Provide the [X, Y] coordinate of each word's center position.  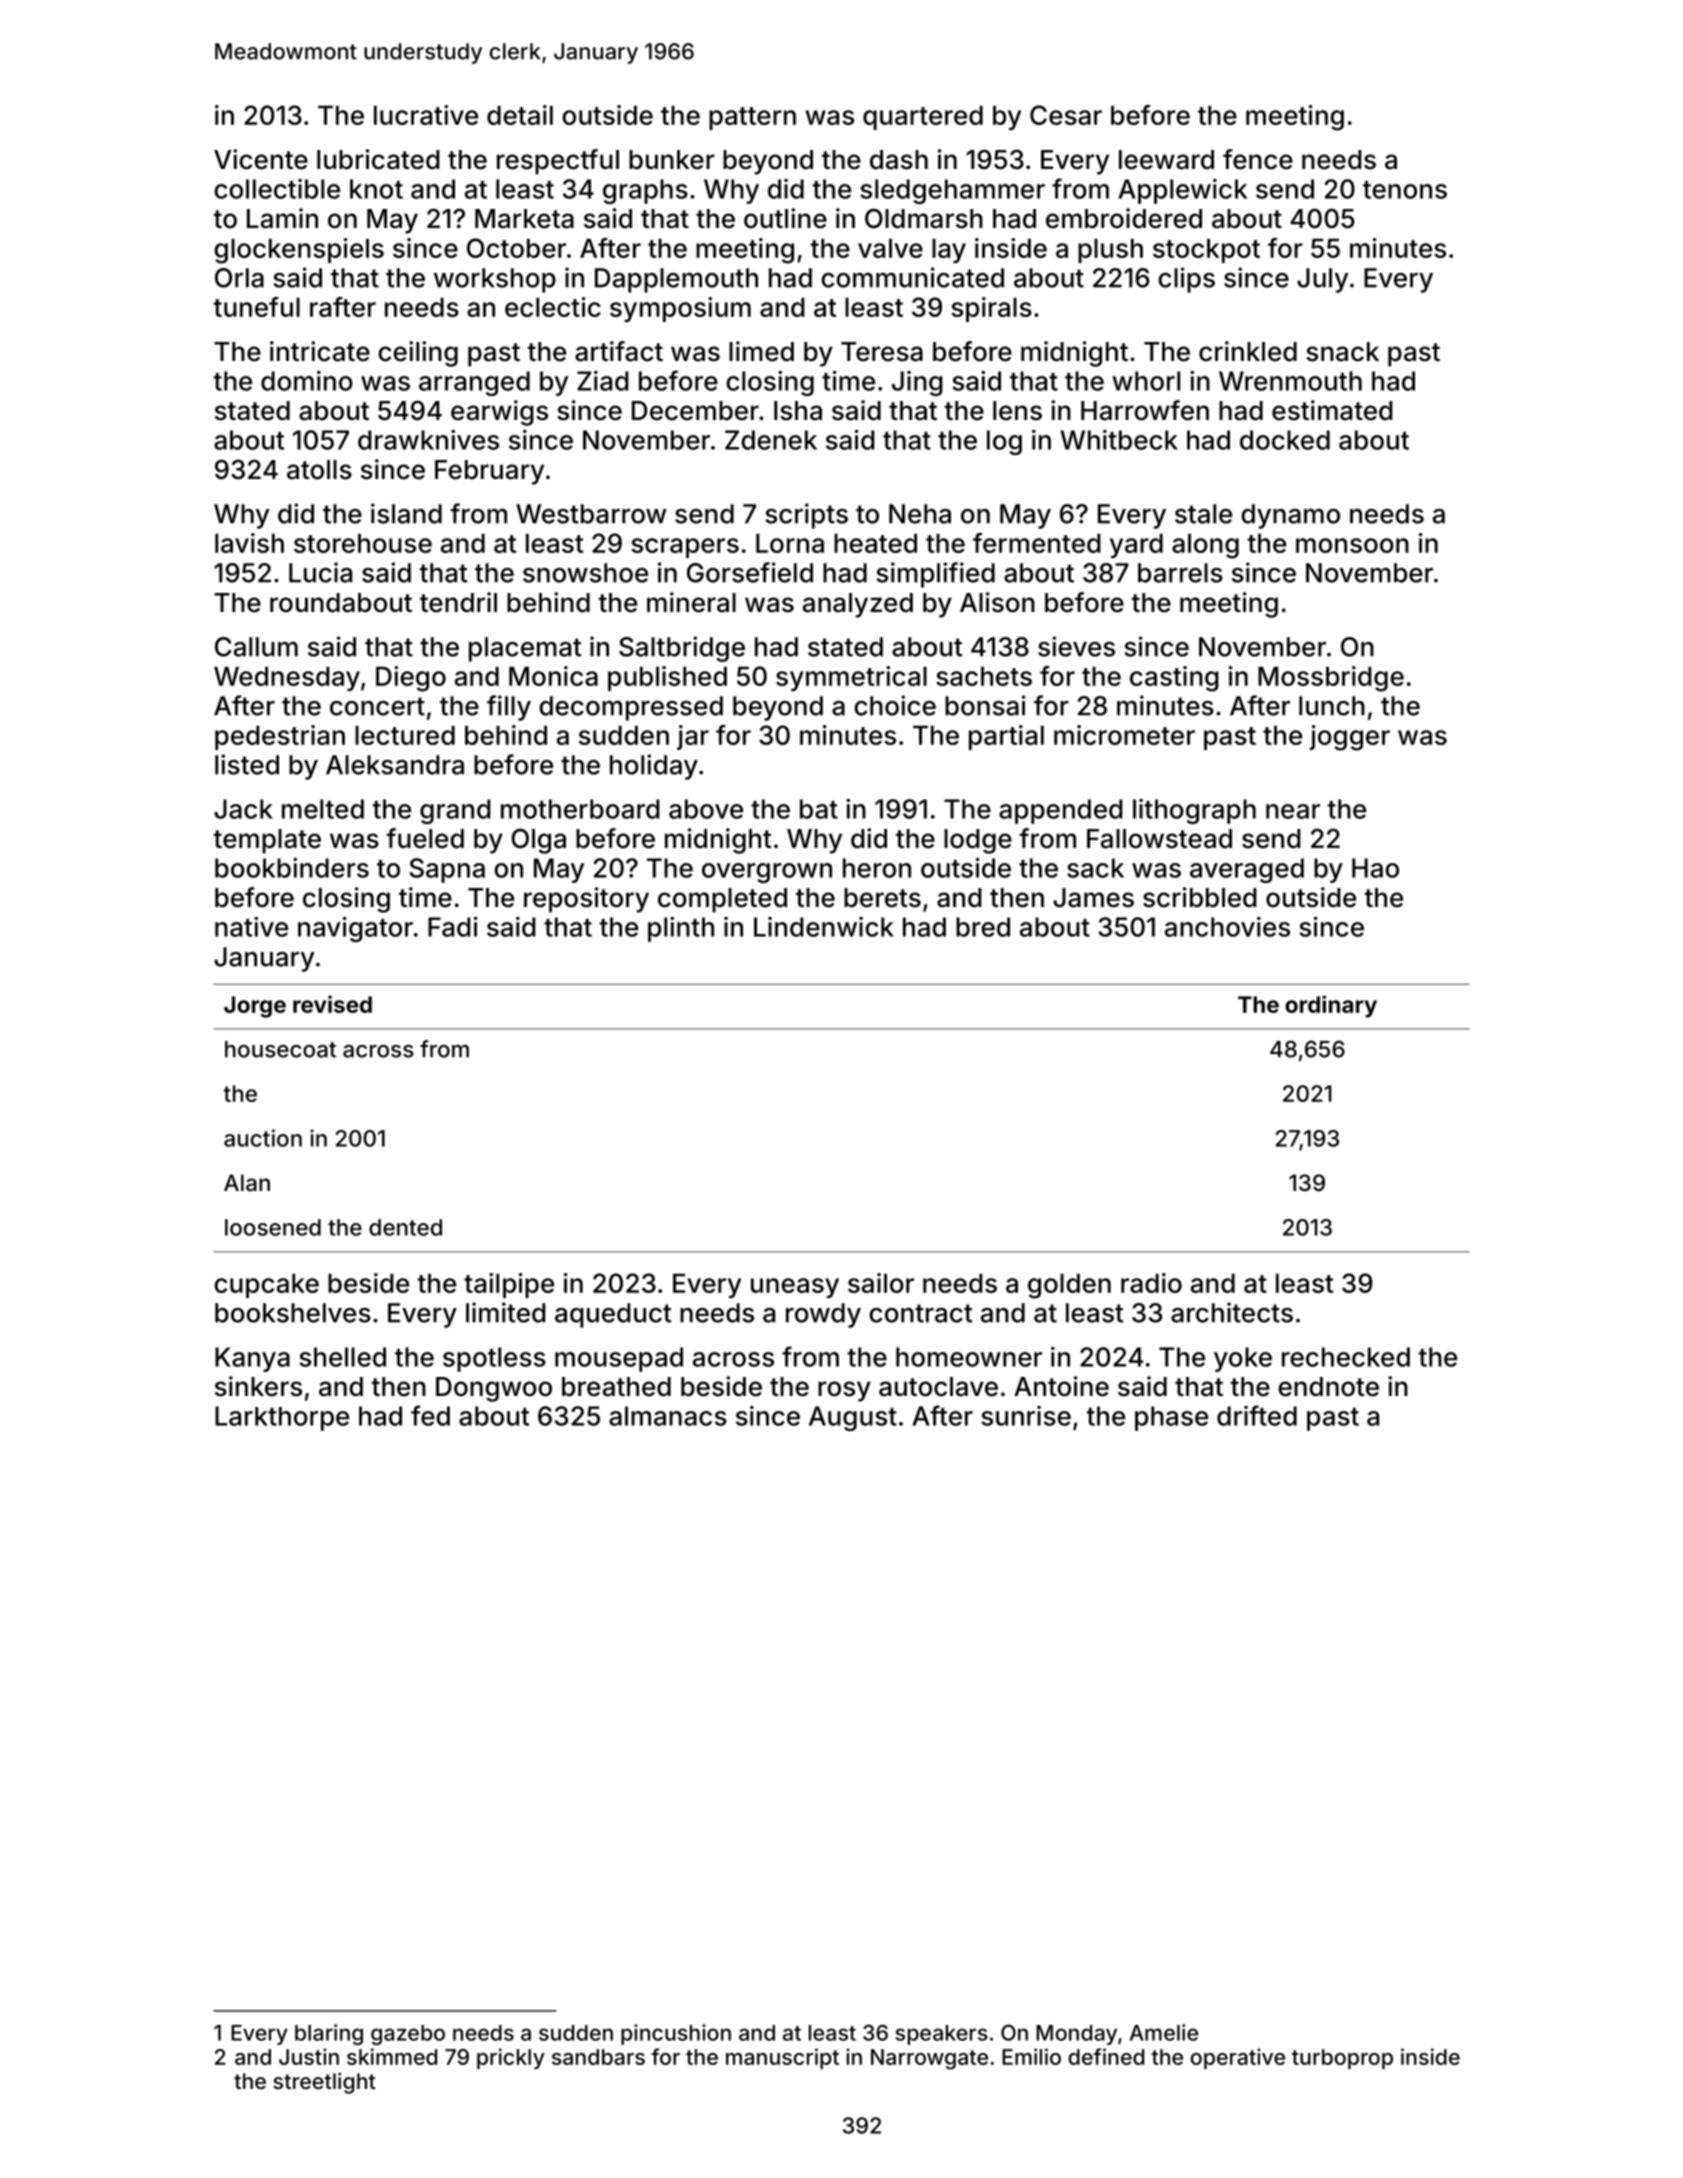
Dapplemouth [676, 280]
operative [1238, 2058]
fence [1258, 159]
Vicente [261, 159]
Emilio [1031, 2056]
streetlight [324, 2083]
